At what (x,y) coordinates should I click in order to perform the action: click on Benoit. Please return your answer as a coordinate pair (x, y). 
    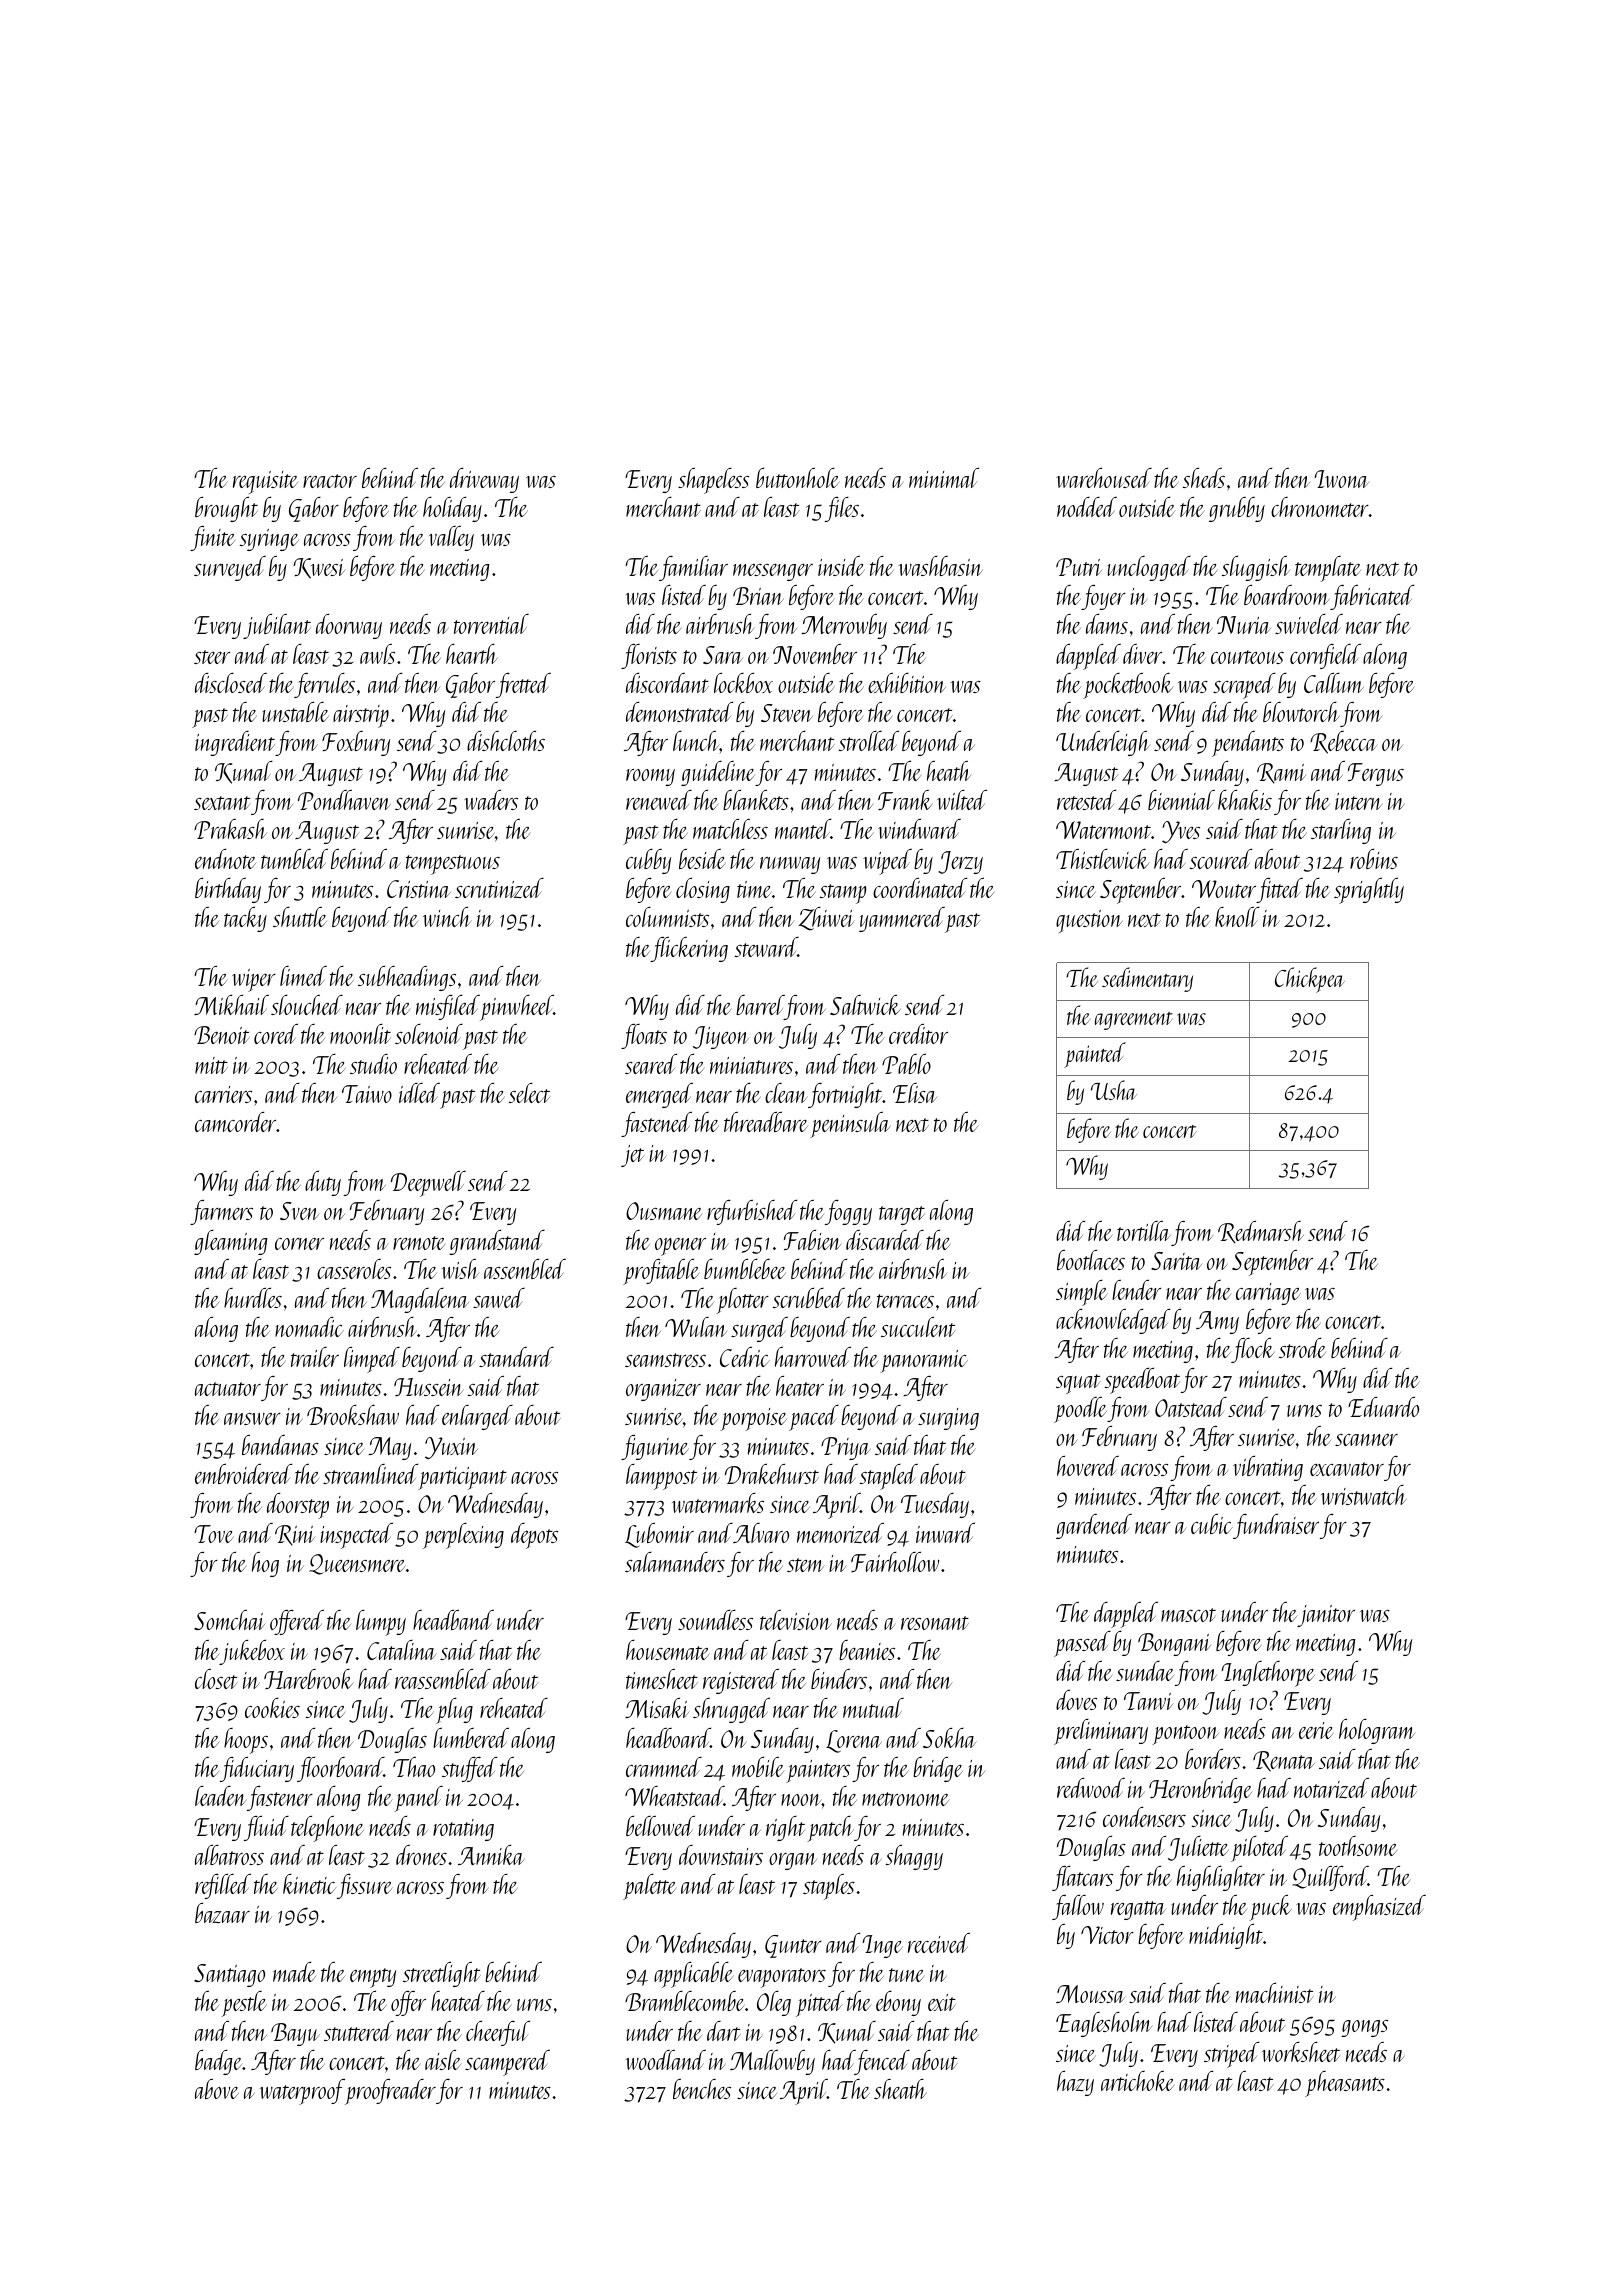
    Looking at the image, I should click on (222, 1035).
